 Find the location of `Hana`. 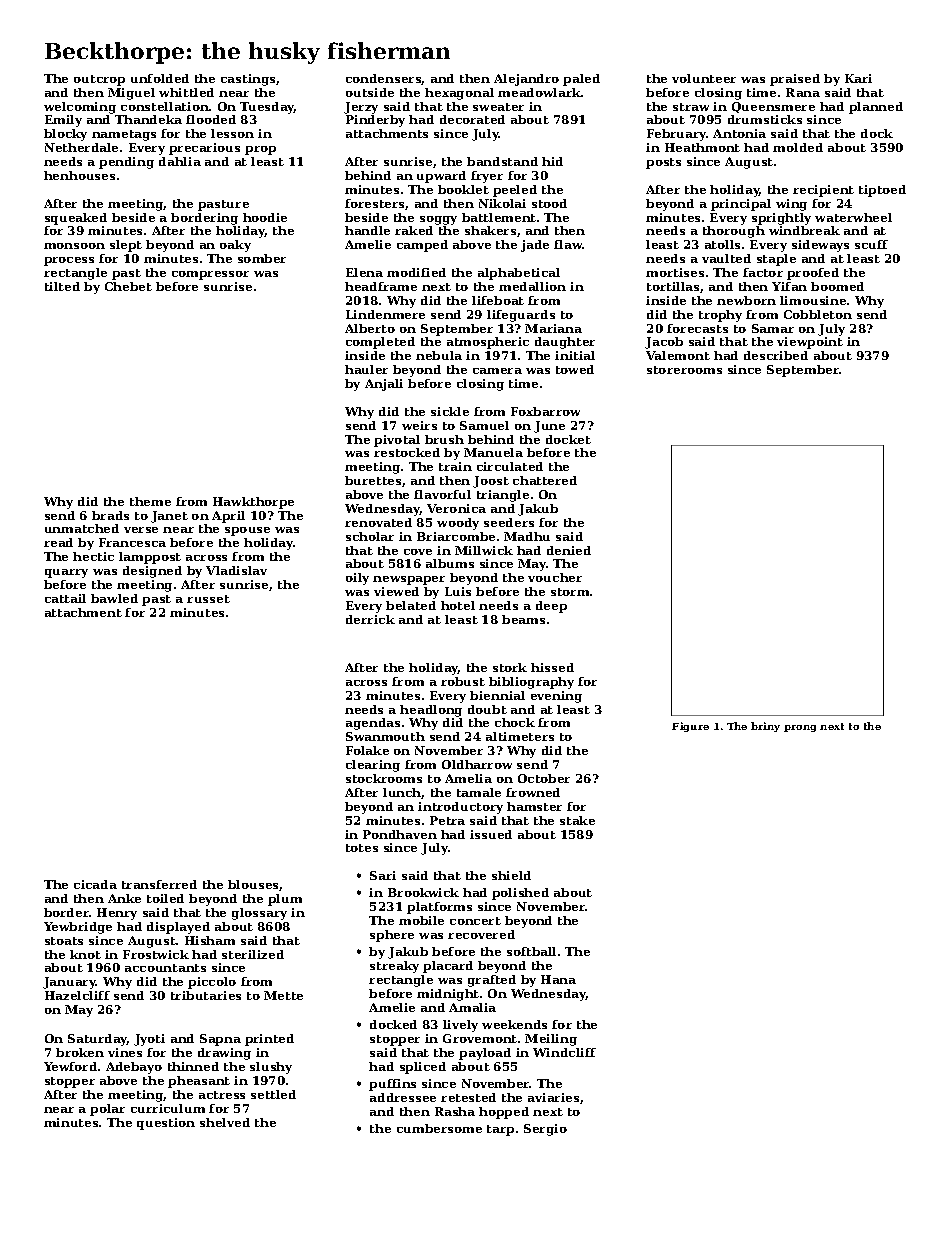

Hana is located at coordinates (558, 979).
